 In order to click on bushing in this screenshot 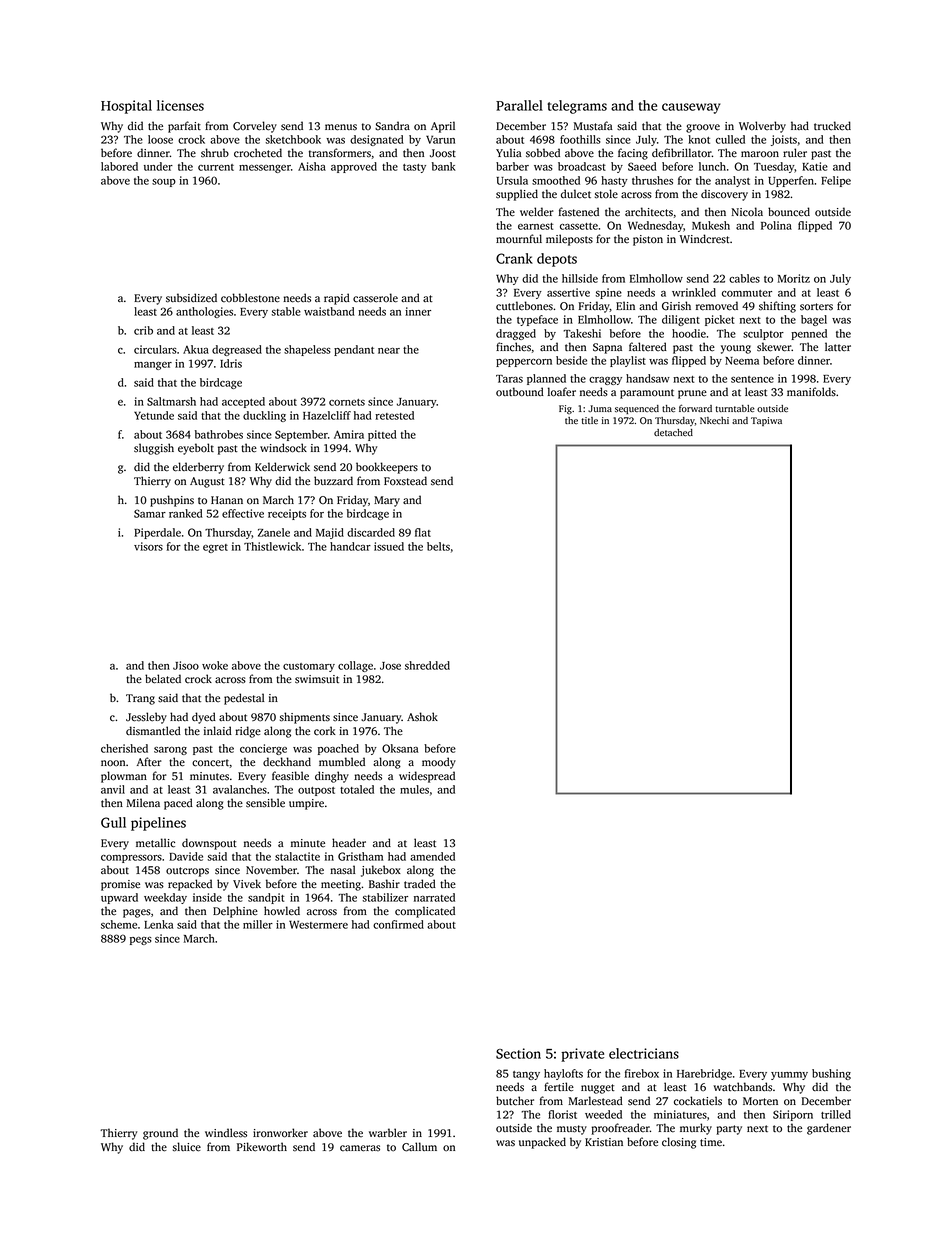, I will do `click(831, 1074)`.
